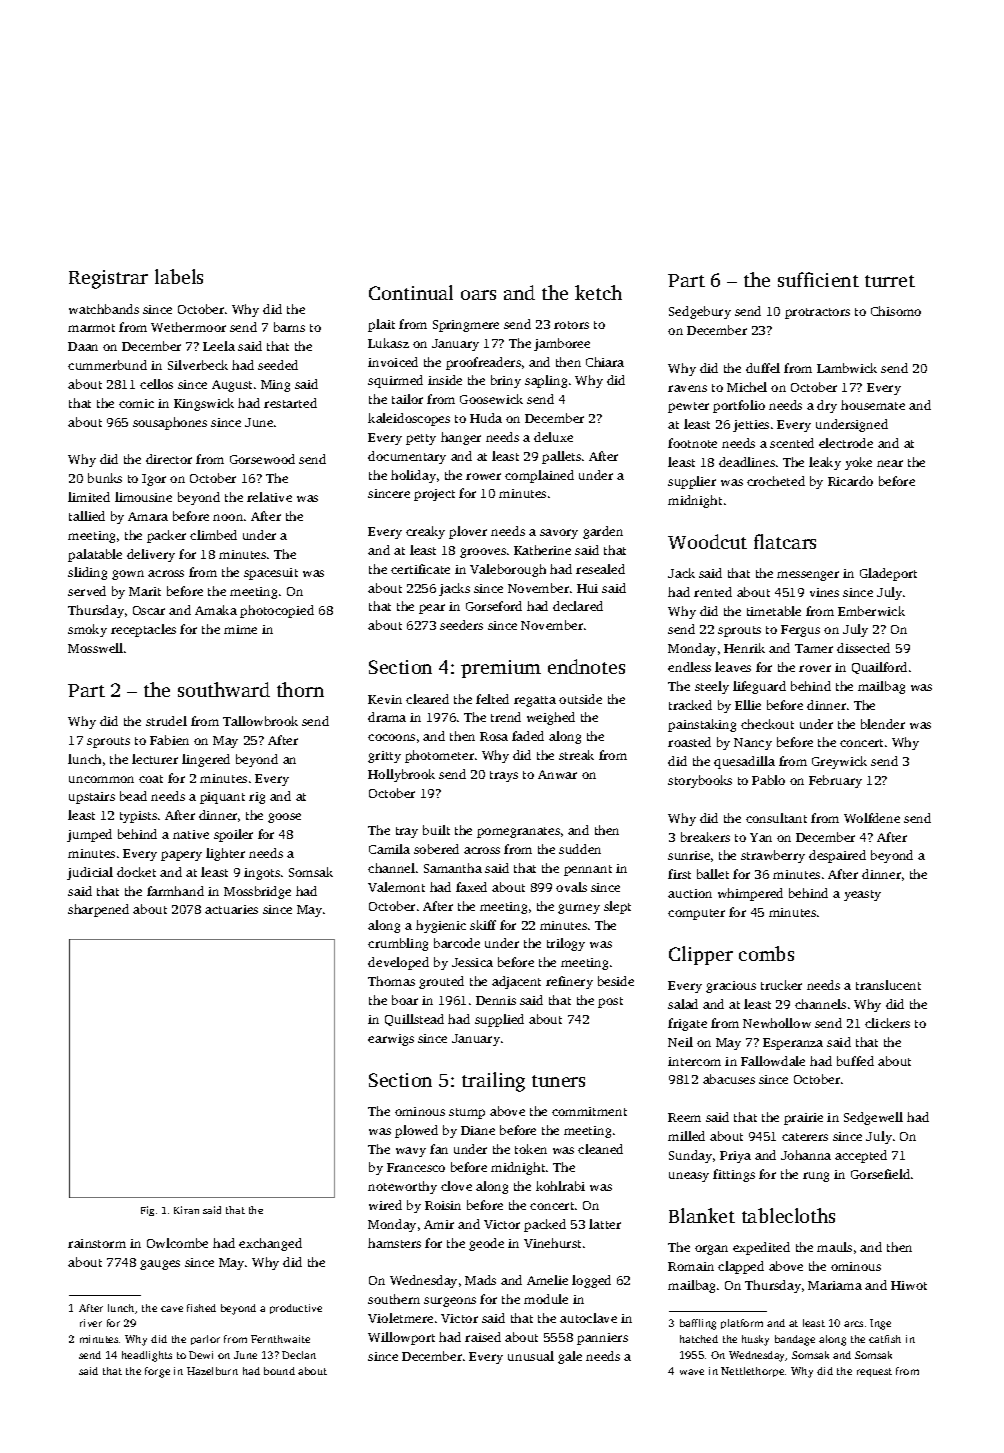  Describe the element at coordinates (766, 953) in the screenshot. I see `combs` at that location.
